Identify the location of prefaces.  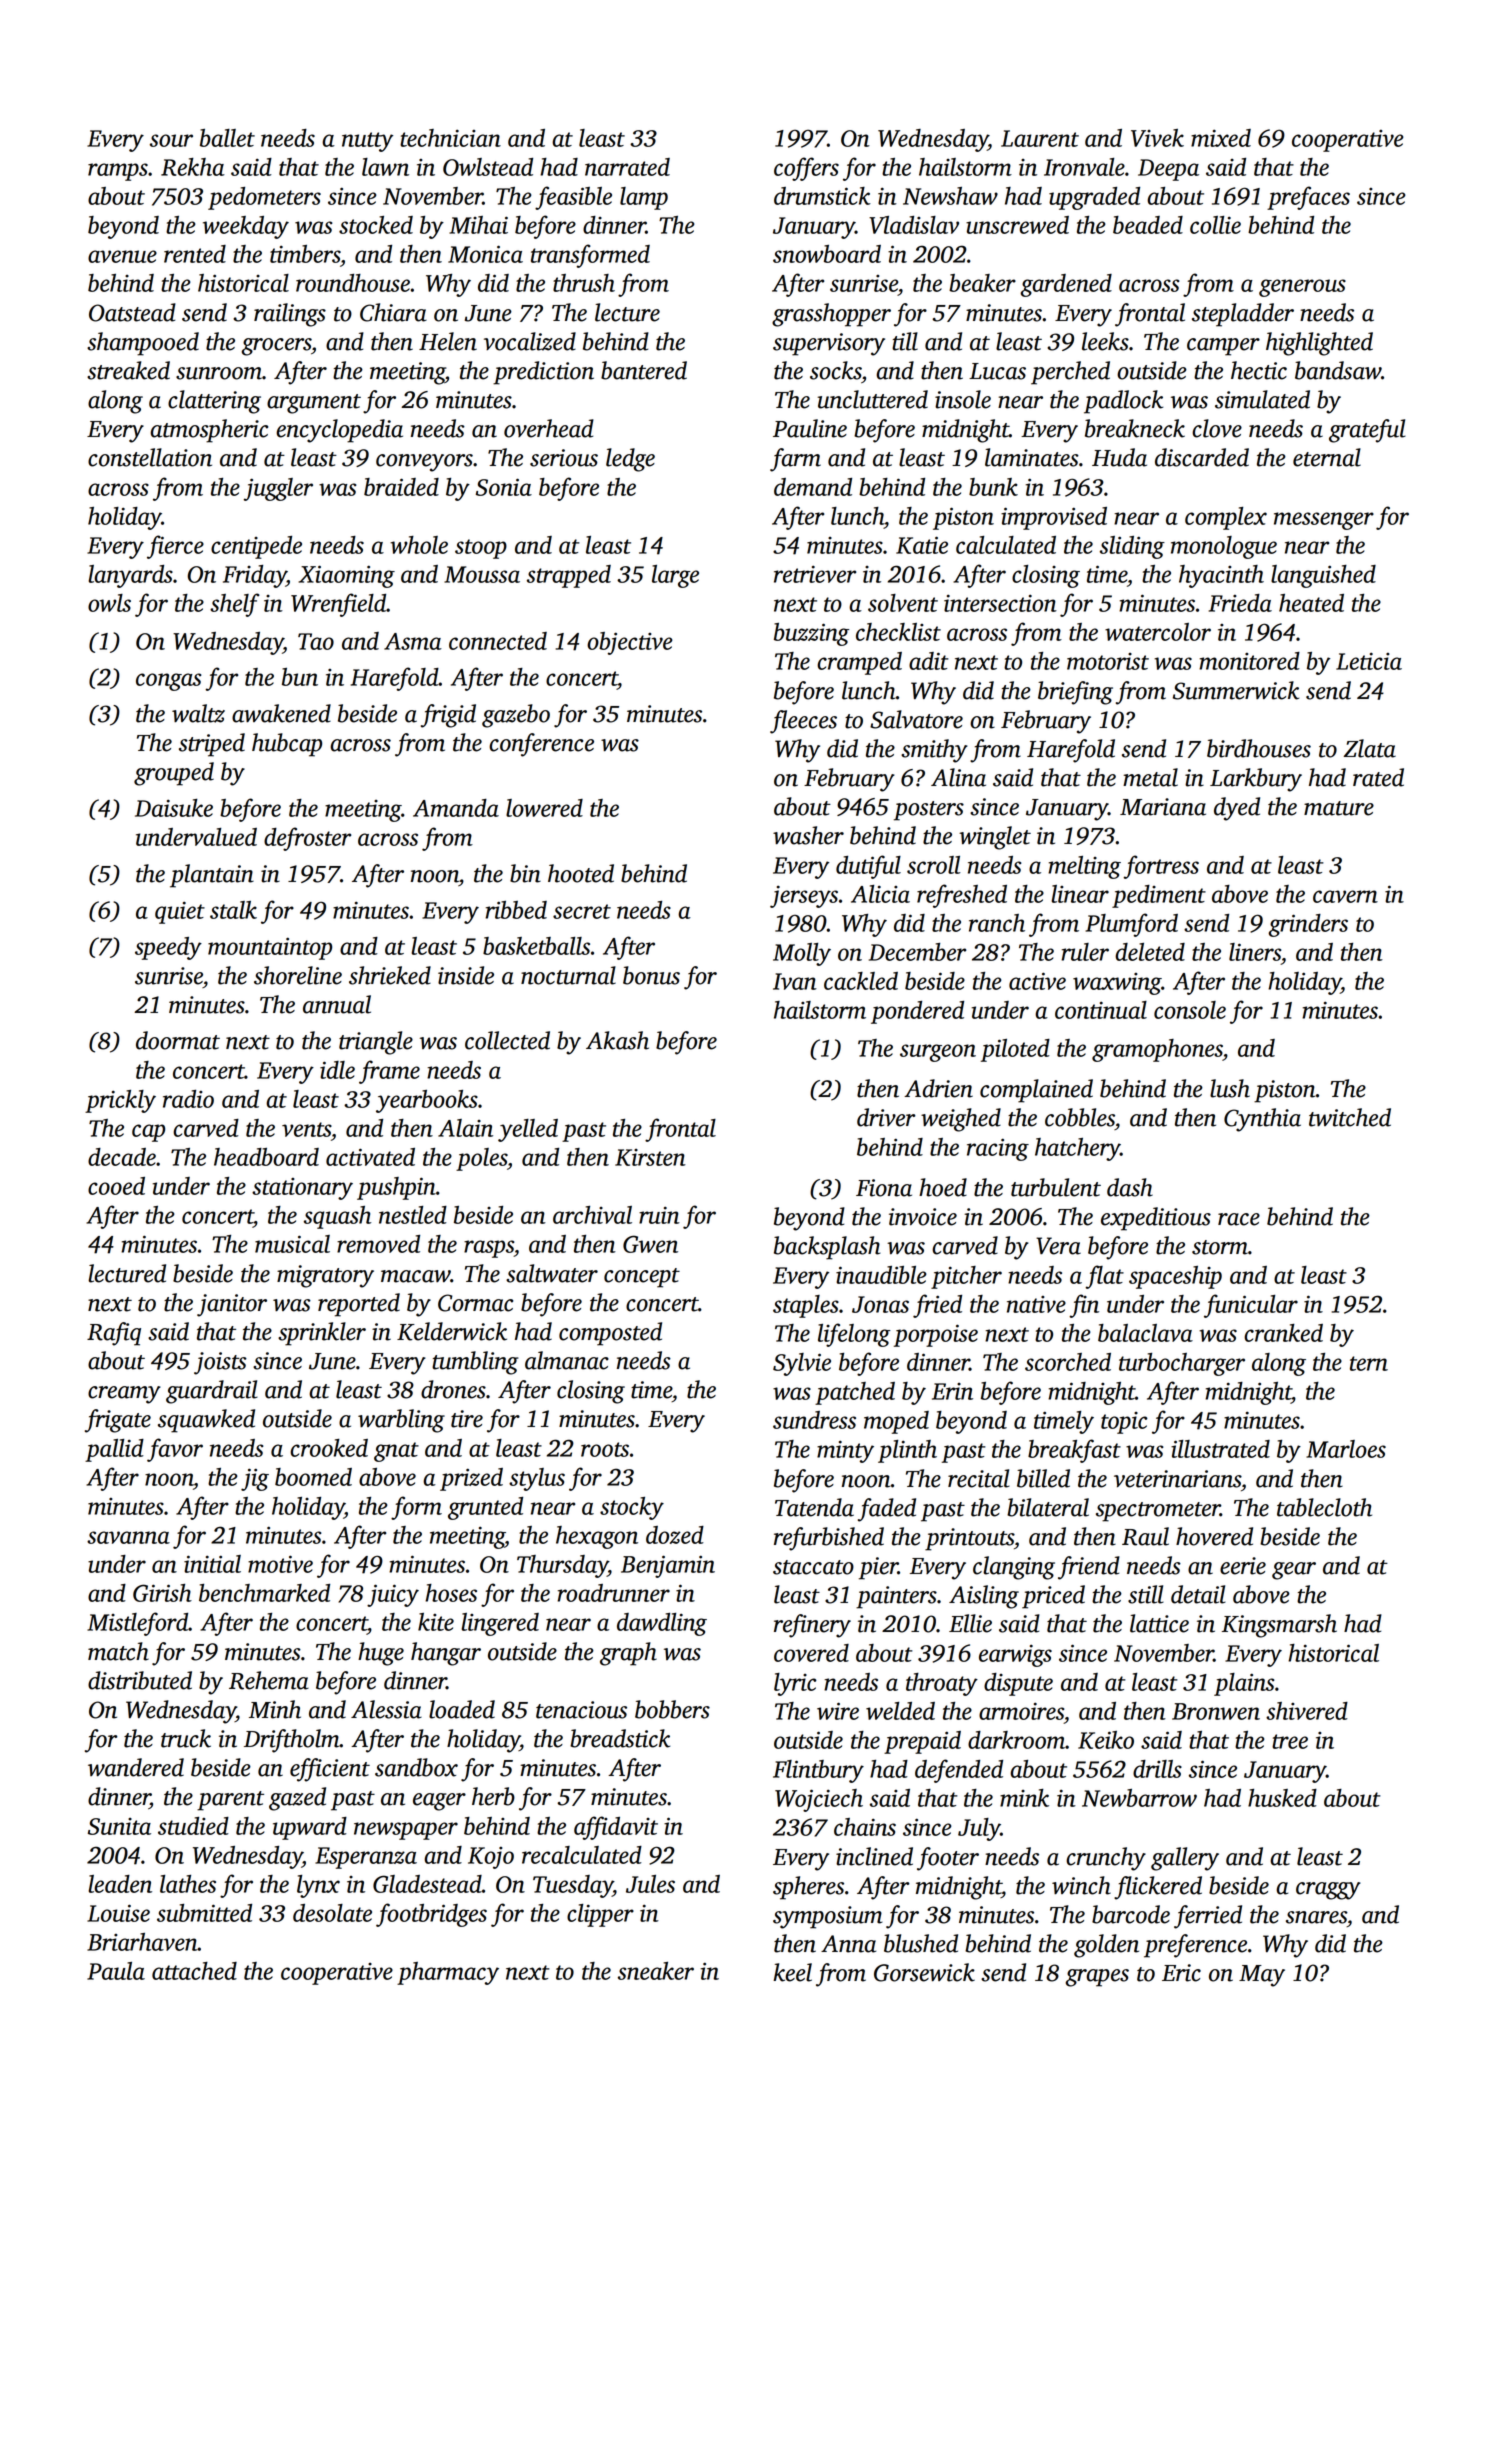
(1308, 198).
